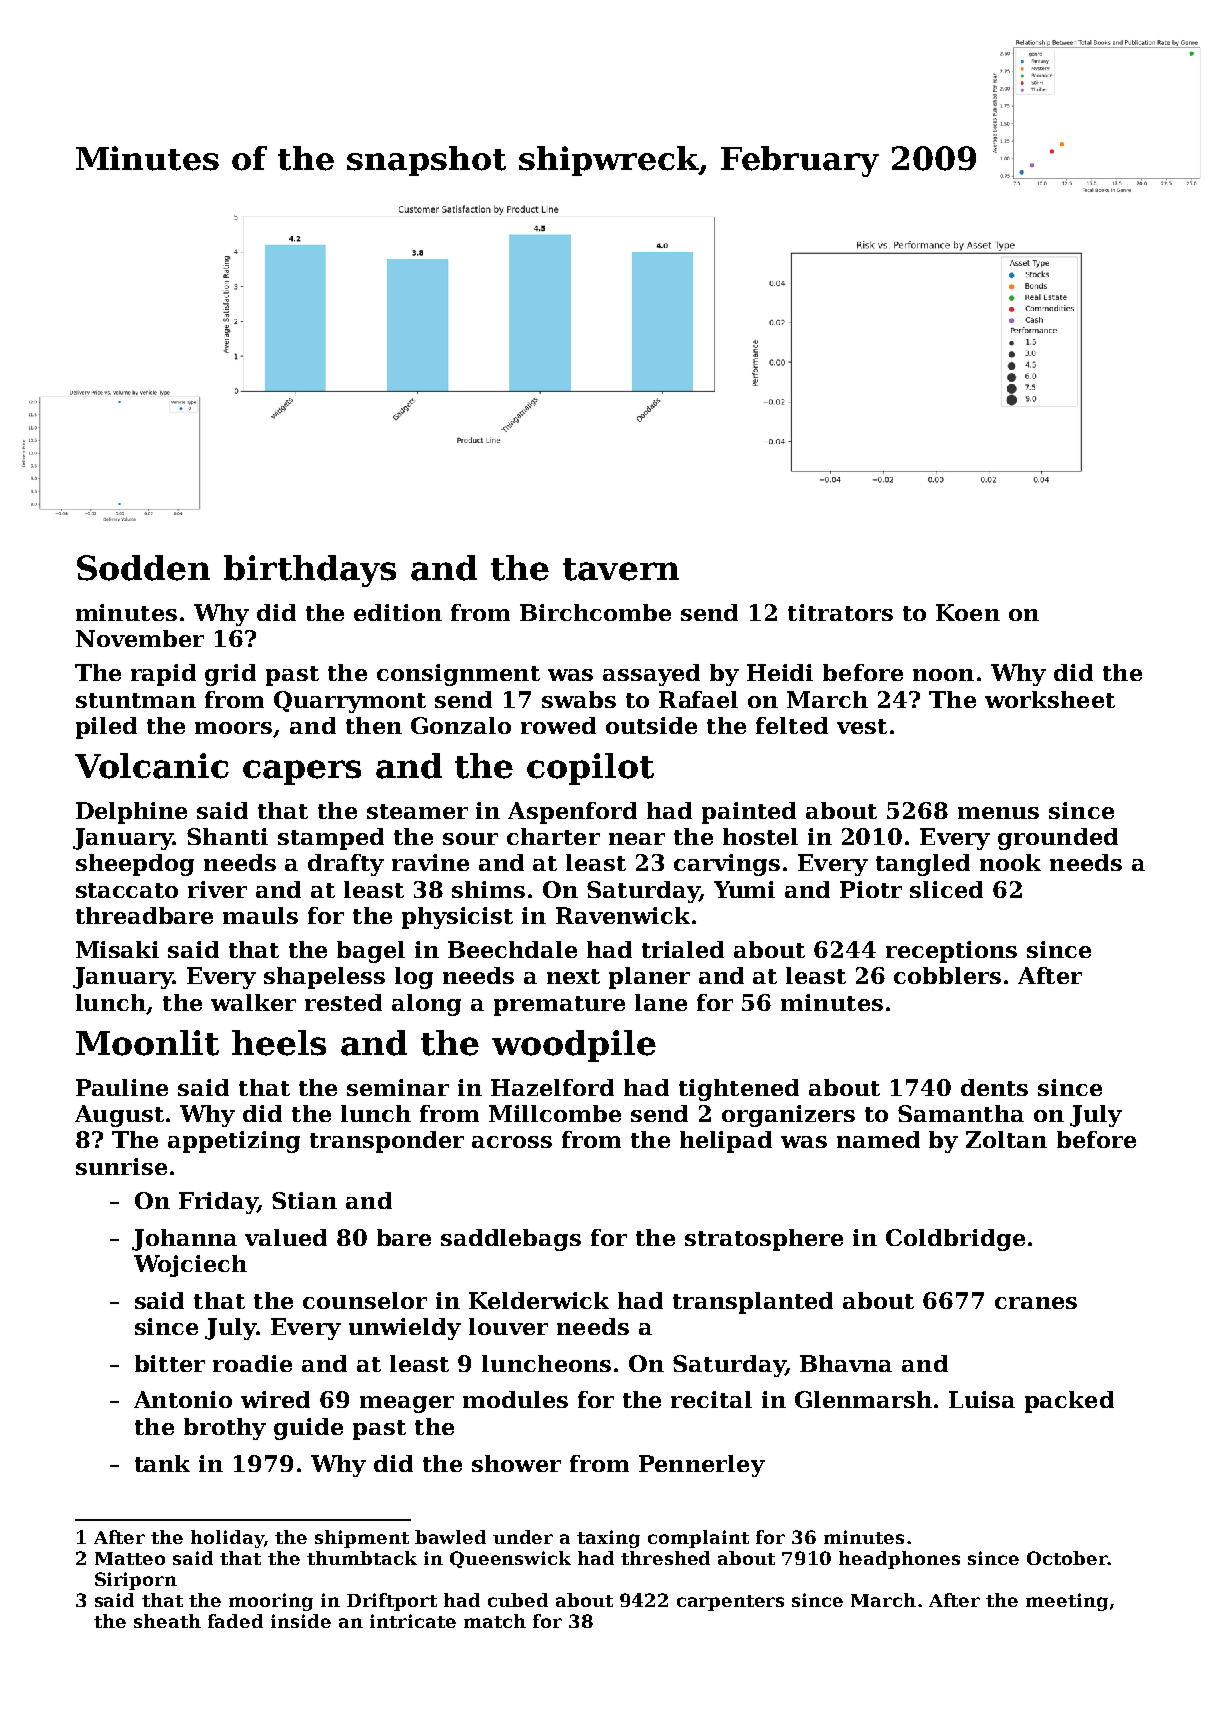 The image size is (1226, 1734). Describe the element at coordinates (235, 1621) in the document. I see `faded` at that location.
